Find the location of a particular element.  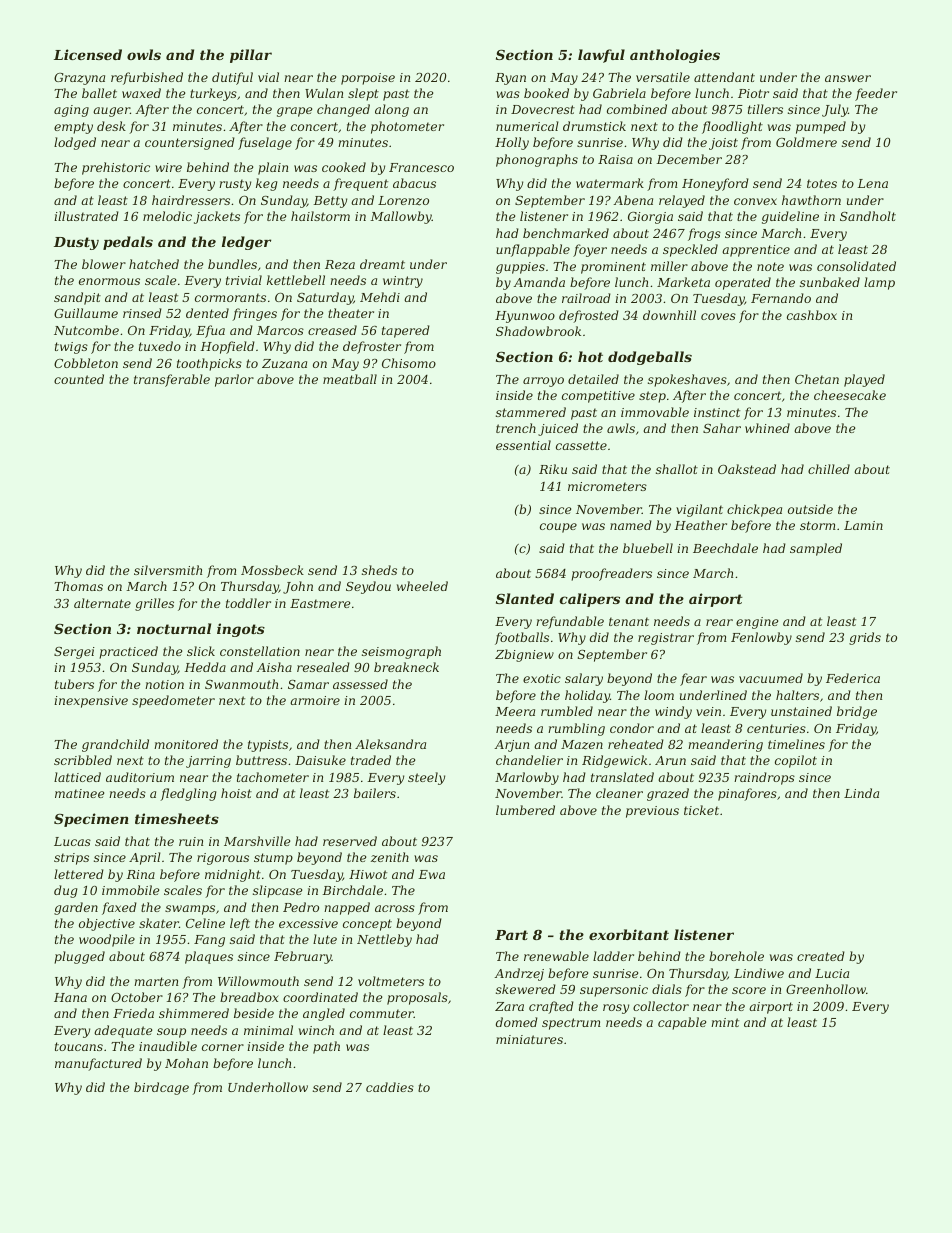

Aleksandra is located at coordinates (390, 744).
